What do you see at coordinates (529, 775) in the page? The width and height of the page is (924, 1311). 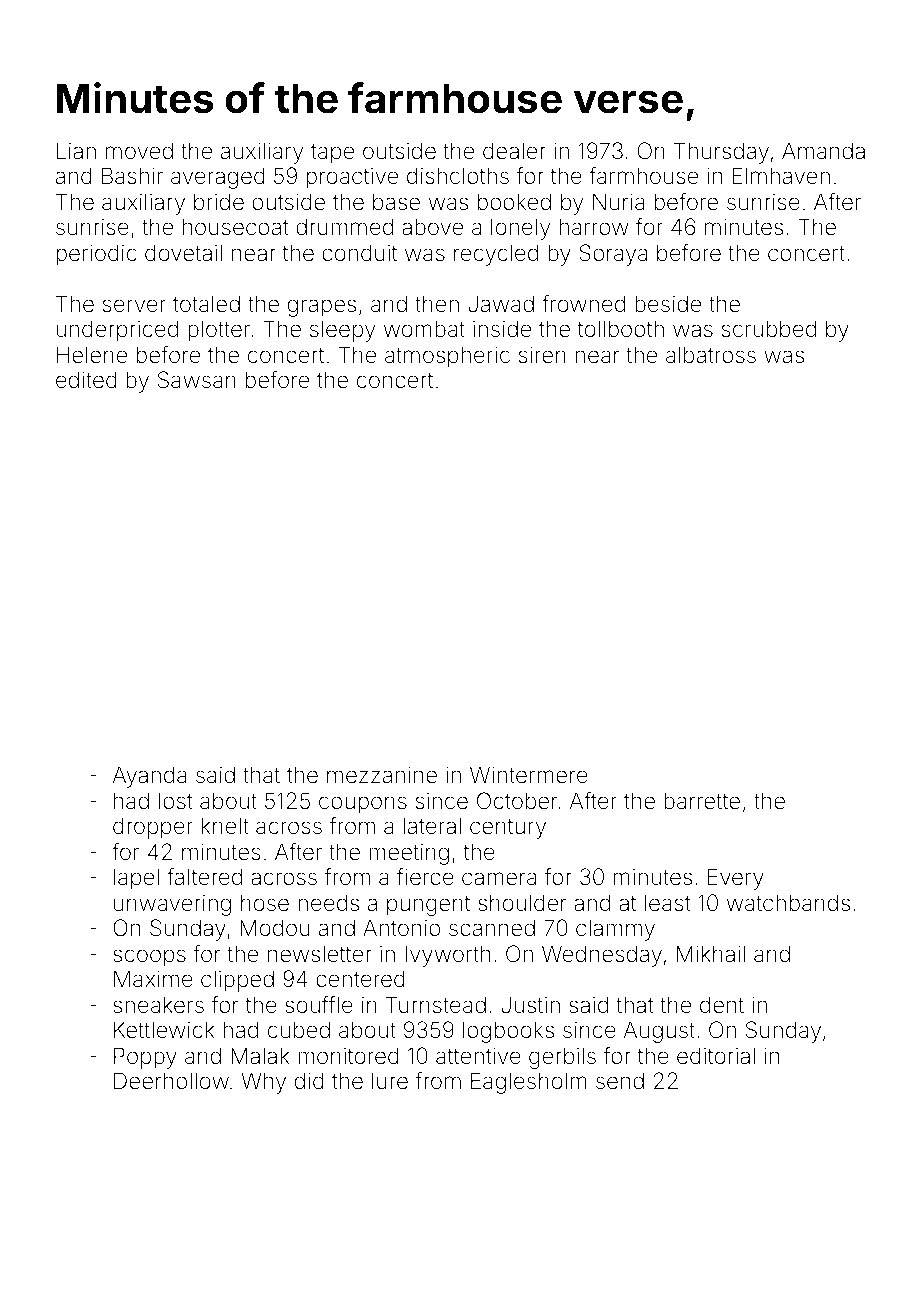 I see `Wintermere` at bounding box center [529, 775].
